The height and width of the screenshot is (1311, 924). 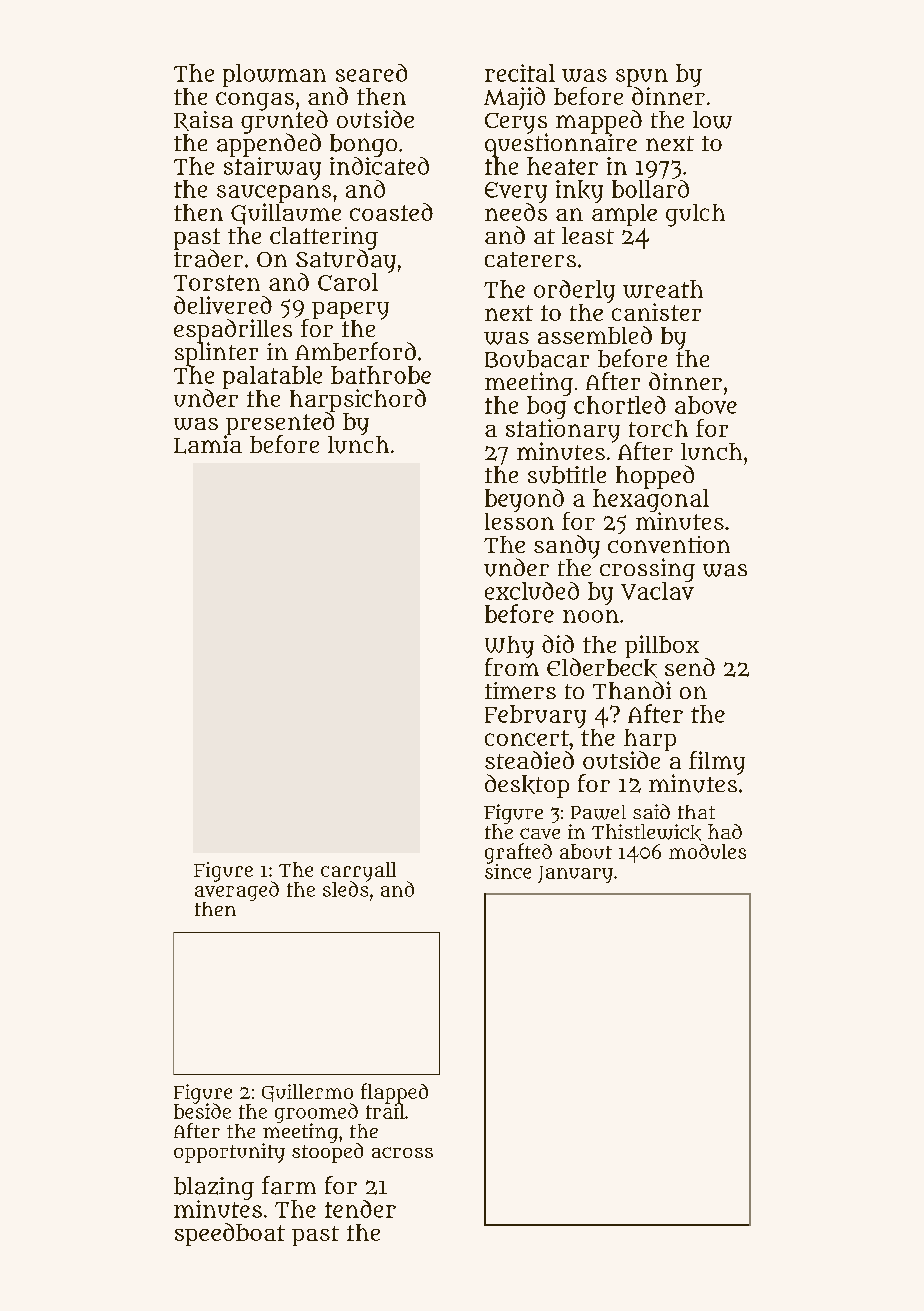 I want to click on beyond, so click(x=524, y=500).
